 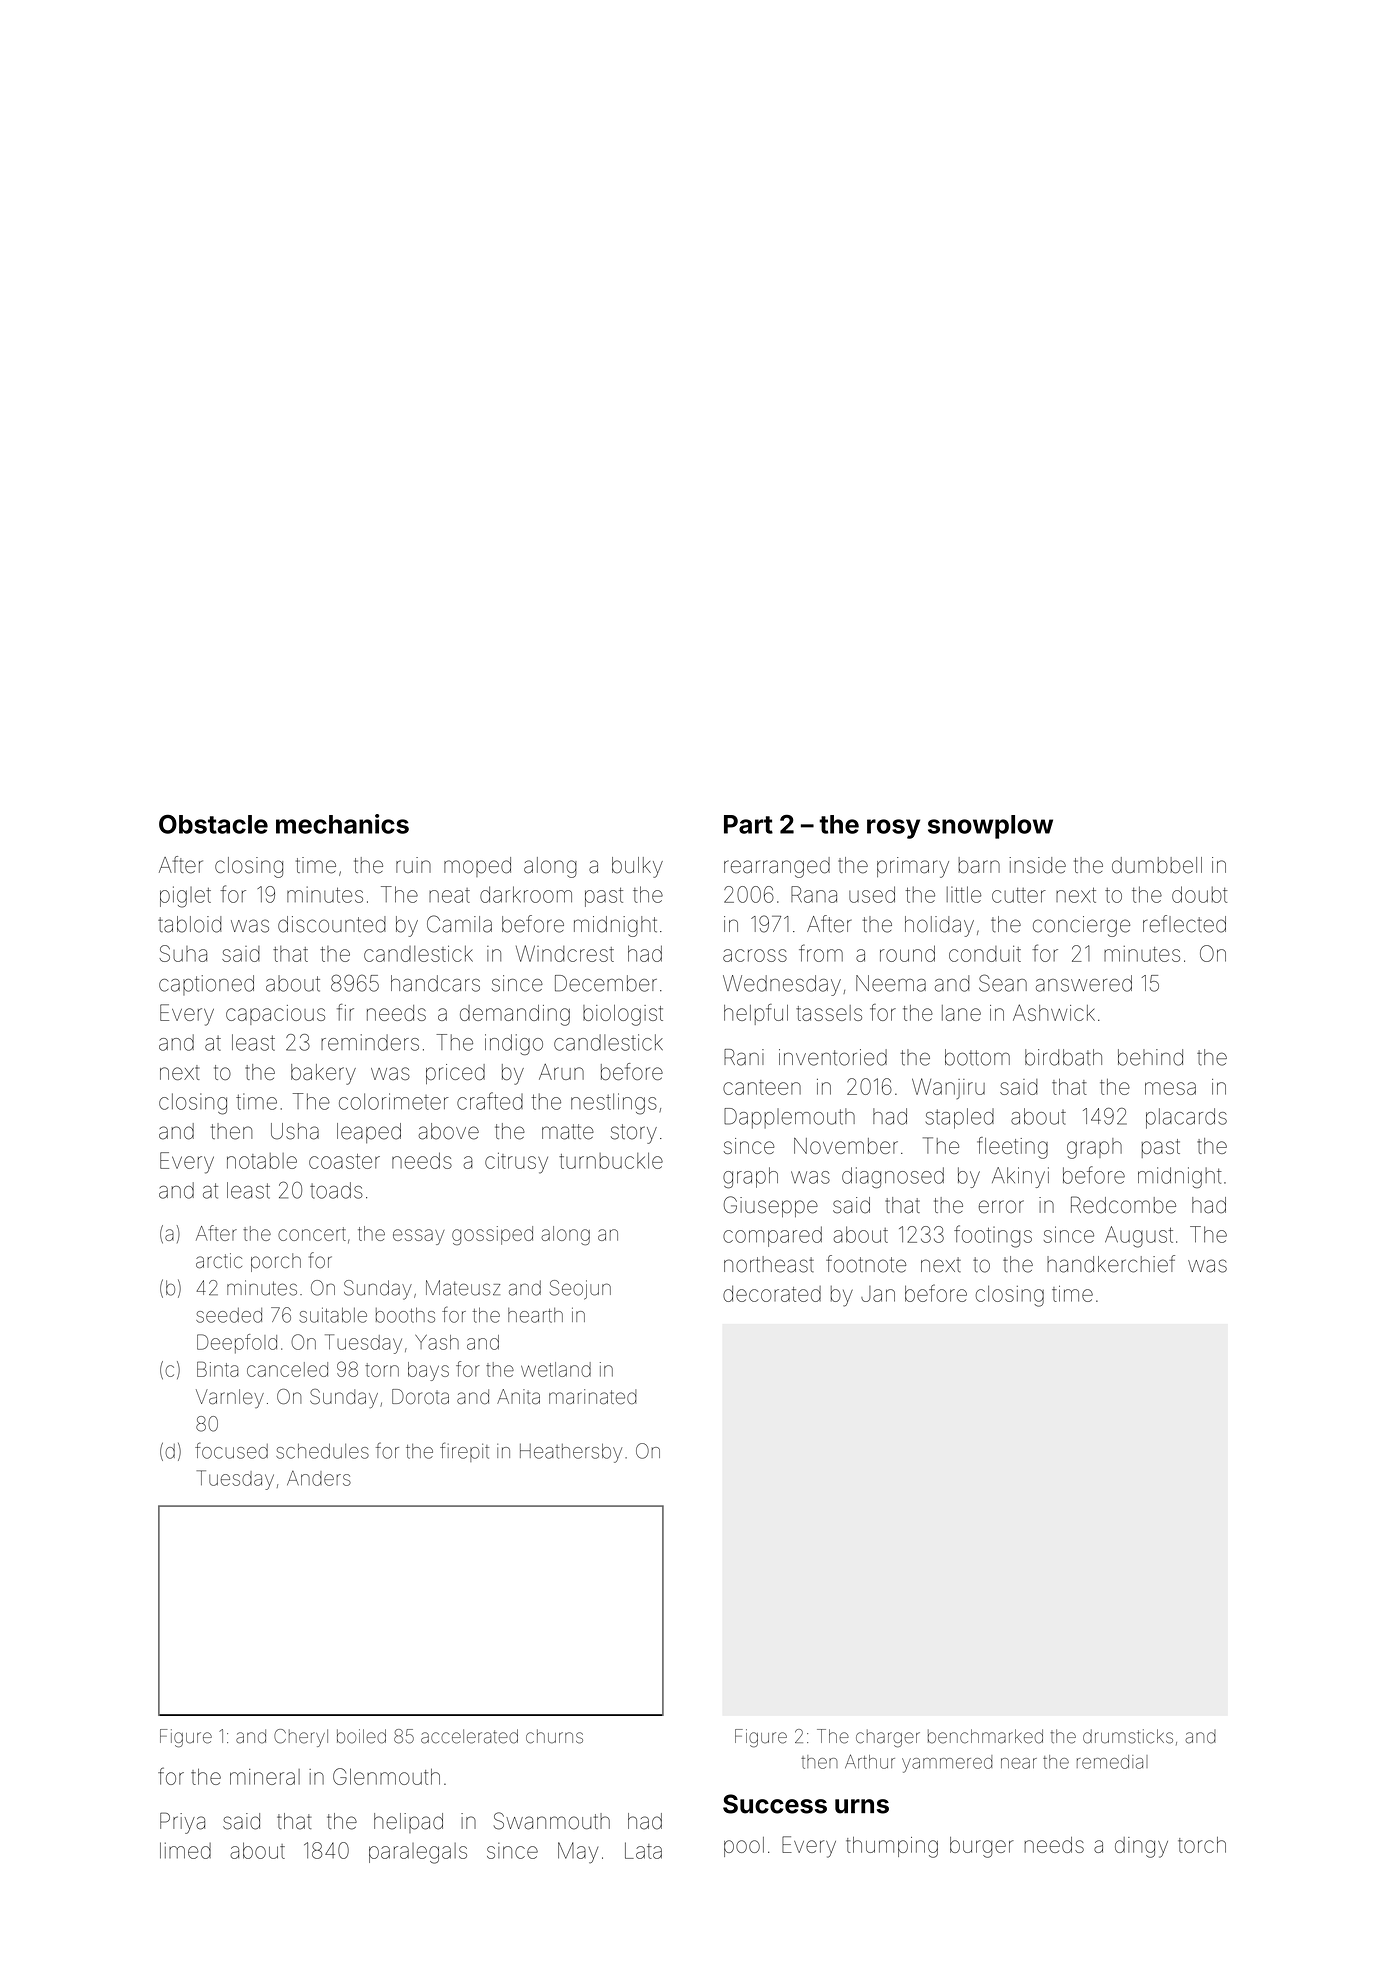 I want to click on Part, so click(x=748, y=824).
